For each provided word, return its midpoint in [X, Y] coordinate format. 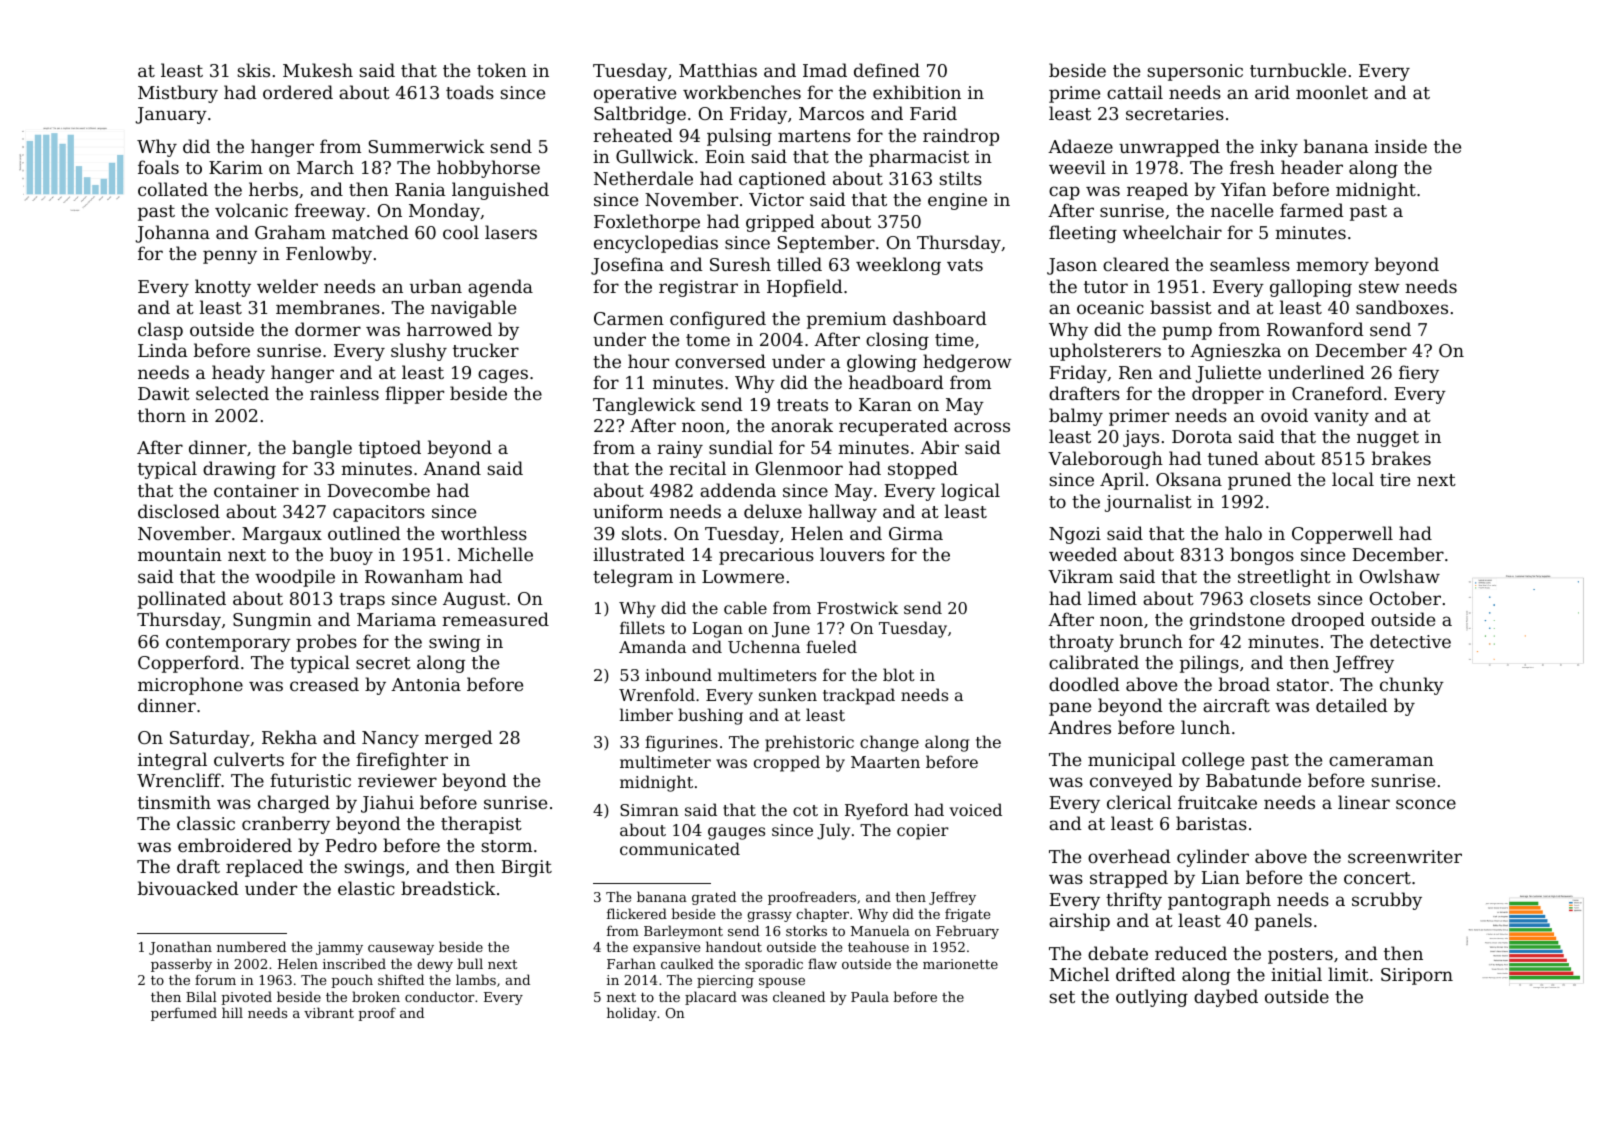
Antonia [426, 684]
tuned [1233, 458]
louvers [852, 554]
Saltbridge [640, 115]
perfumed [184, 1014]
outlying [1152, 998]
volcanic [251, 210]
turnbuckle [1298, 70]
